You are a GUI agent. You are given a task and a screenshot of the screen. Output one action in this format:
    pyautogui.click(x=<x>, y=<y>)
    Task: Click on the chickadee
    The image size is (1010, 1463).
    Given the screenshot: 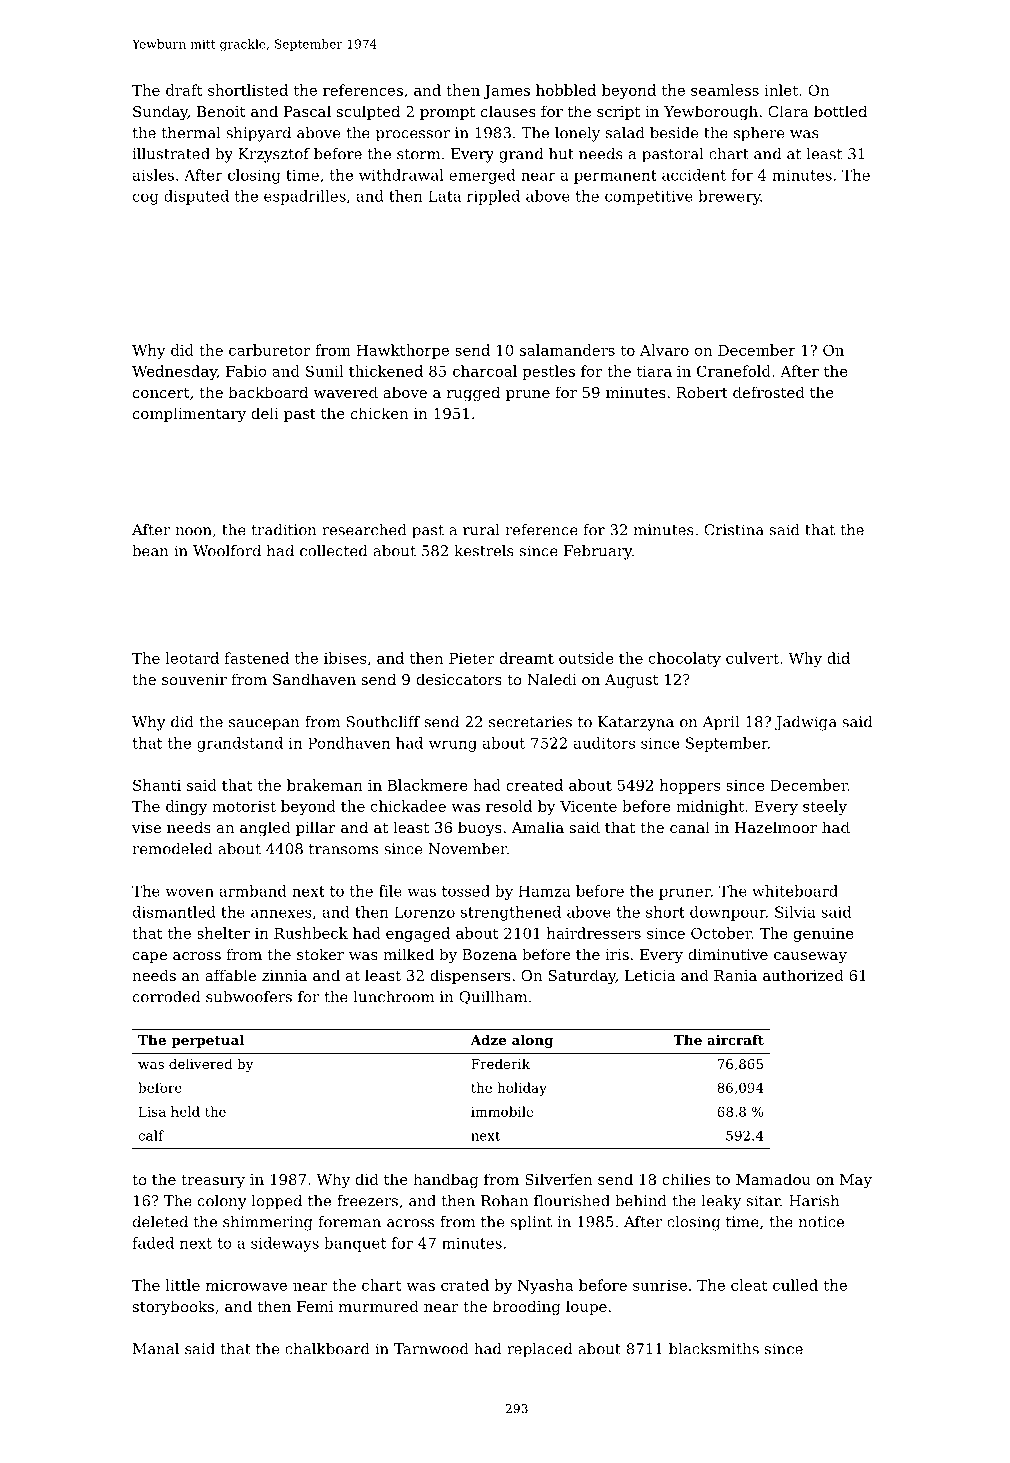 What is the action you would take?
    pyautogui.click(x=408, y=806)
